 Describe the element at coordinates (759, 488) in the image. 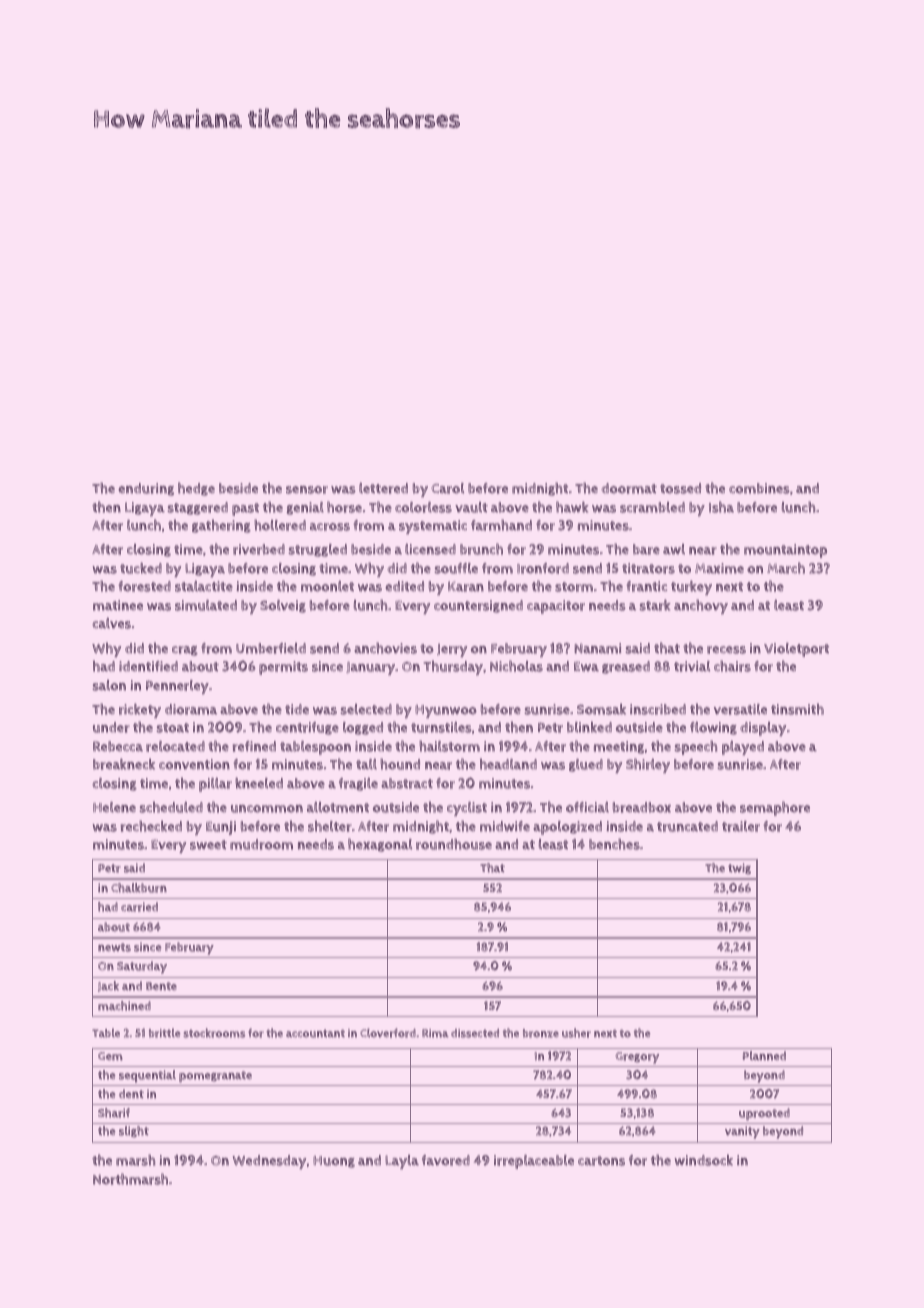

I see `combines` at that location.
